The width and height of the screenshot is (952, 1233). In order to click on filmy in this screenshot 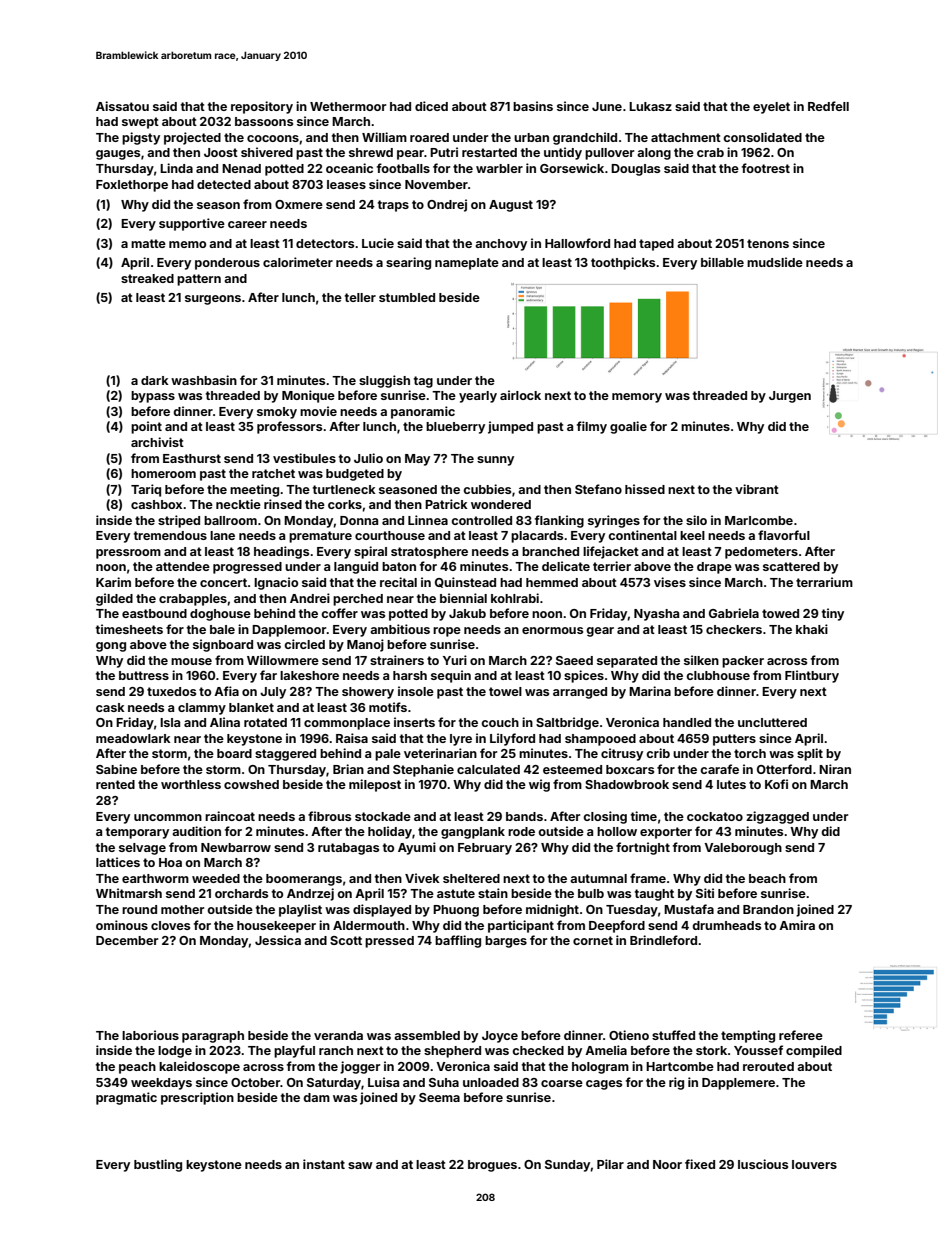, I will do `click(592, 427)`.
